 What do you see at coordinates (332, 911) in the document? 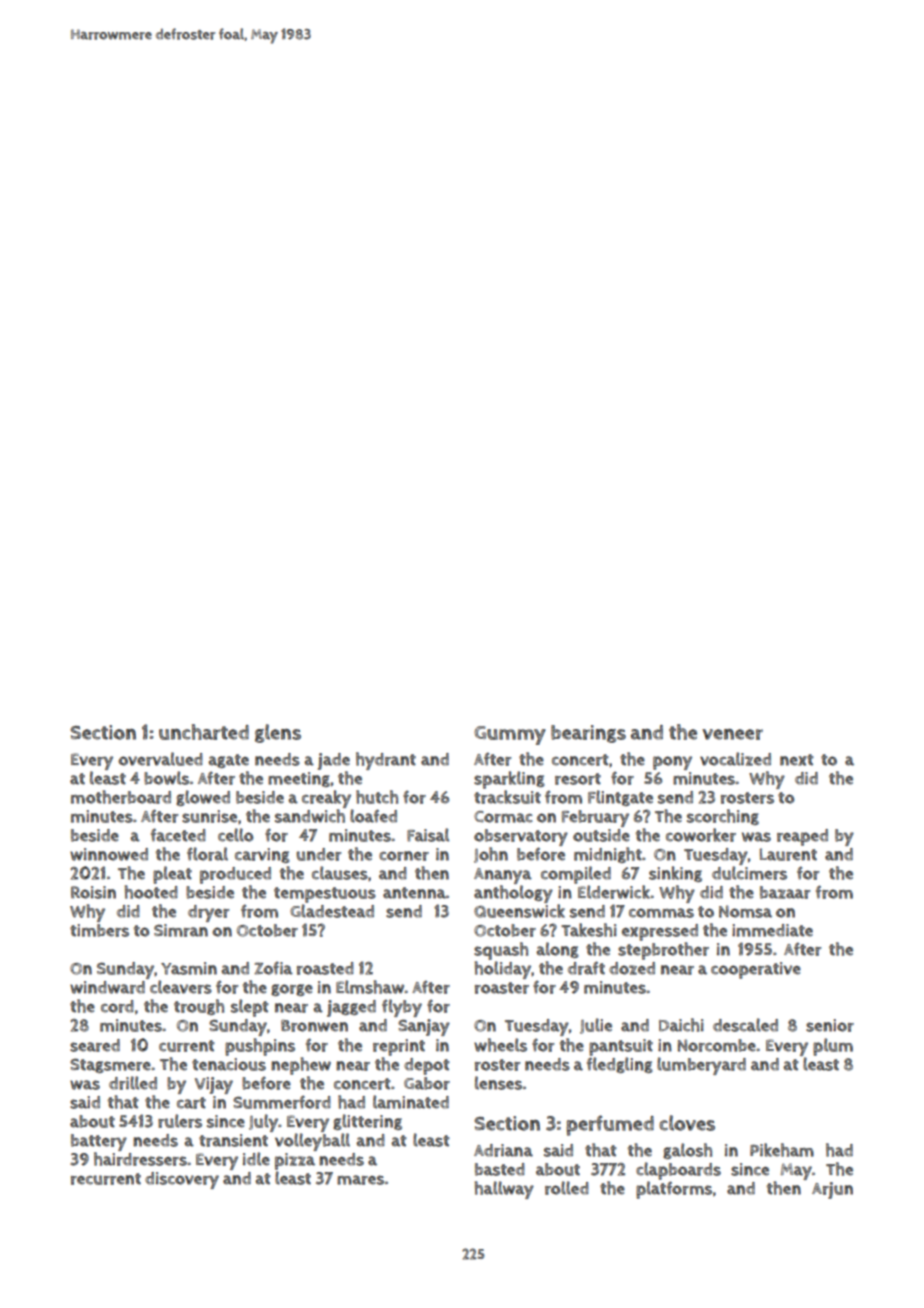
I see `Gladestead` at bounding box center [332, 911].
